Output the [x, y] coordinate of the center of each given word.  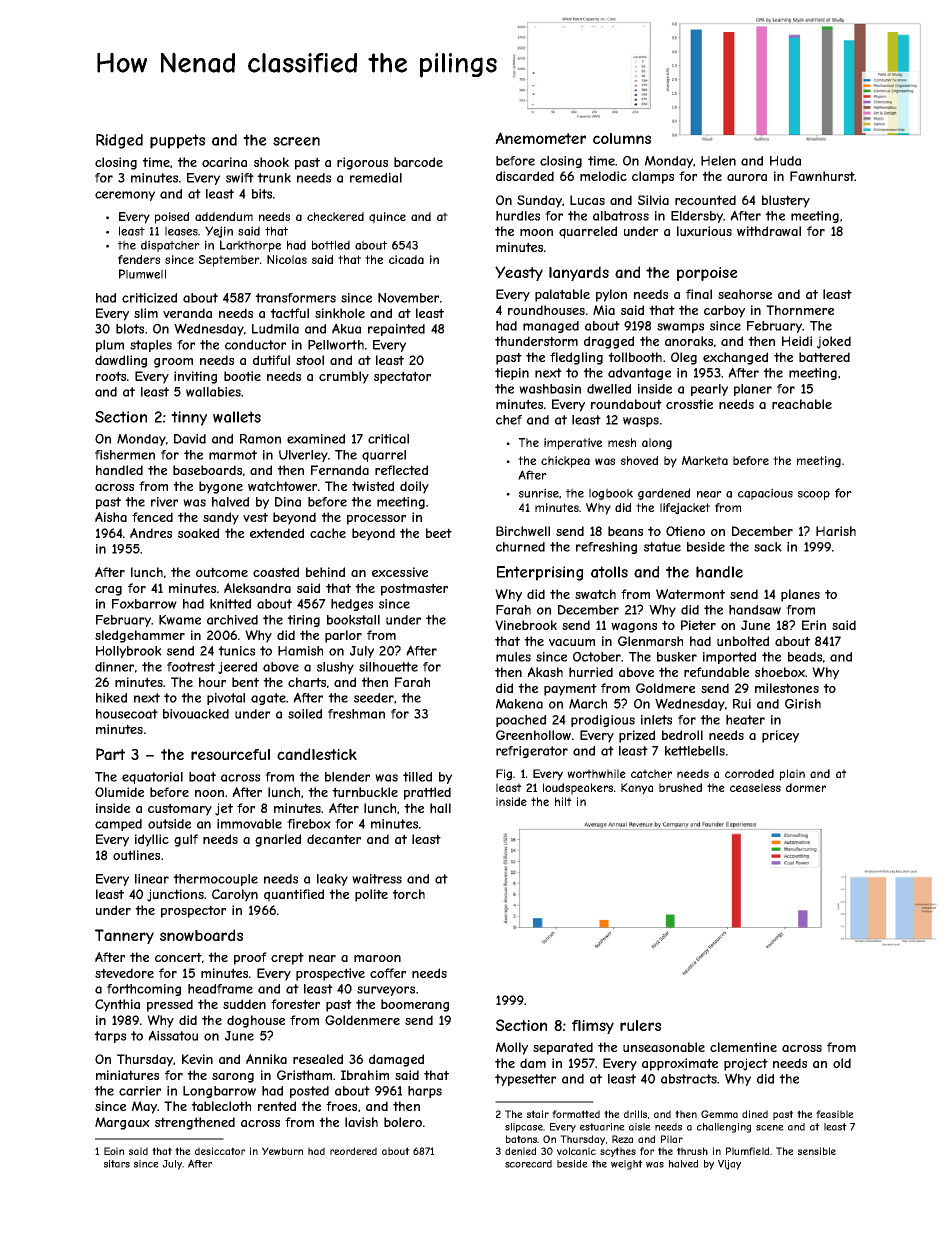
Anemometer [540, 138]
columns [622, 138]
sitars [117, 1164]
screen [296, 141]
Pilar [672, 1139]
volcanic [576, 1151]
